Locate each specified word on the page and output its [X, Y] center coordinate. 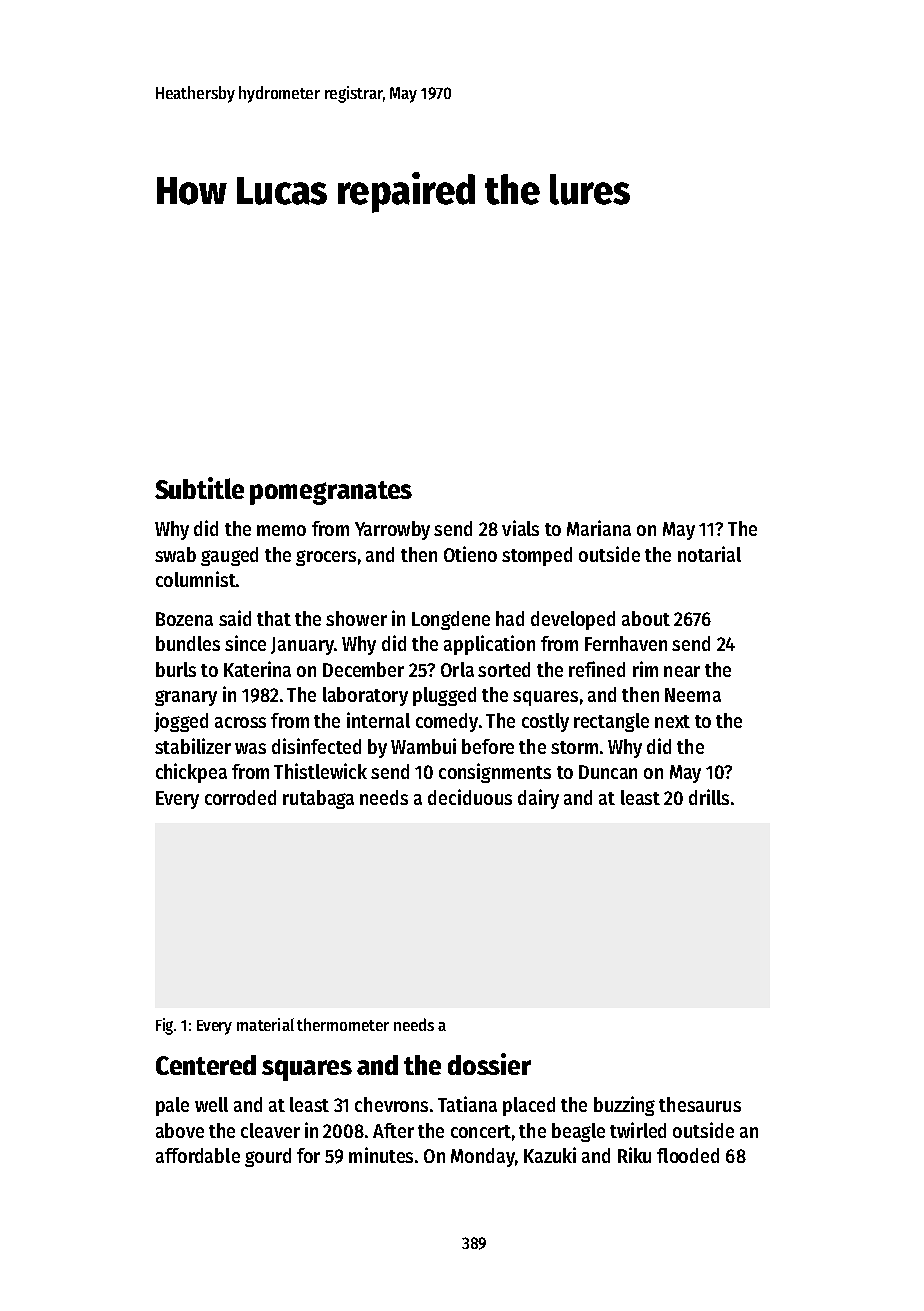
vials [520, 528]
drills [709, 797]
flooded [688, 1155]
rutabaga [318, 799]
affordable [198, 1155]
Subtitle [199, 488]
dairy [538, 799]
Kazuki [550, 1155]
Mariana [599, 528]
